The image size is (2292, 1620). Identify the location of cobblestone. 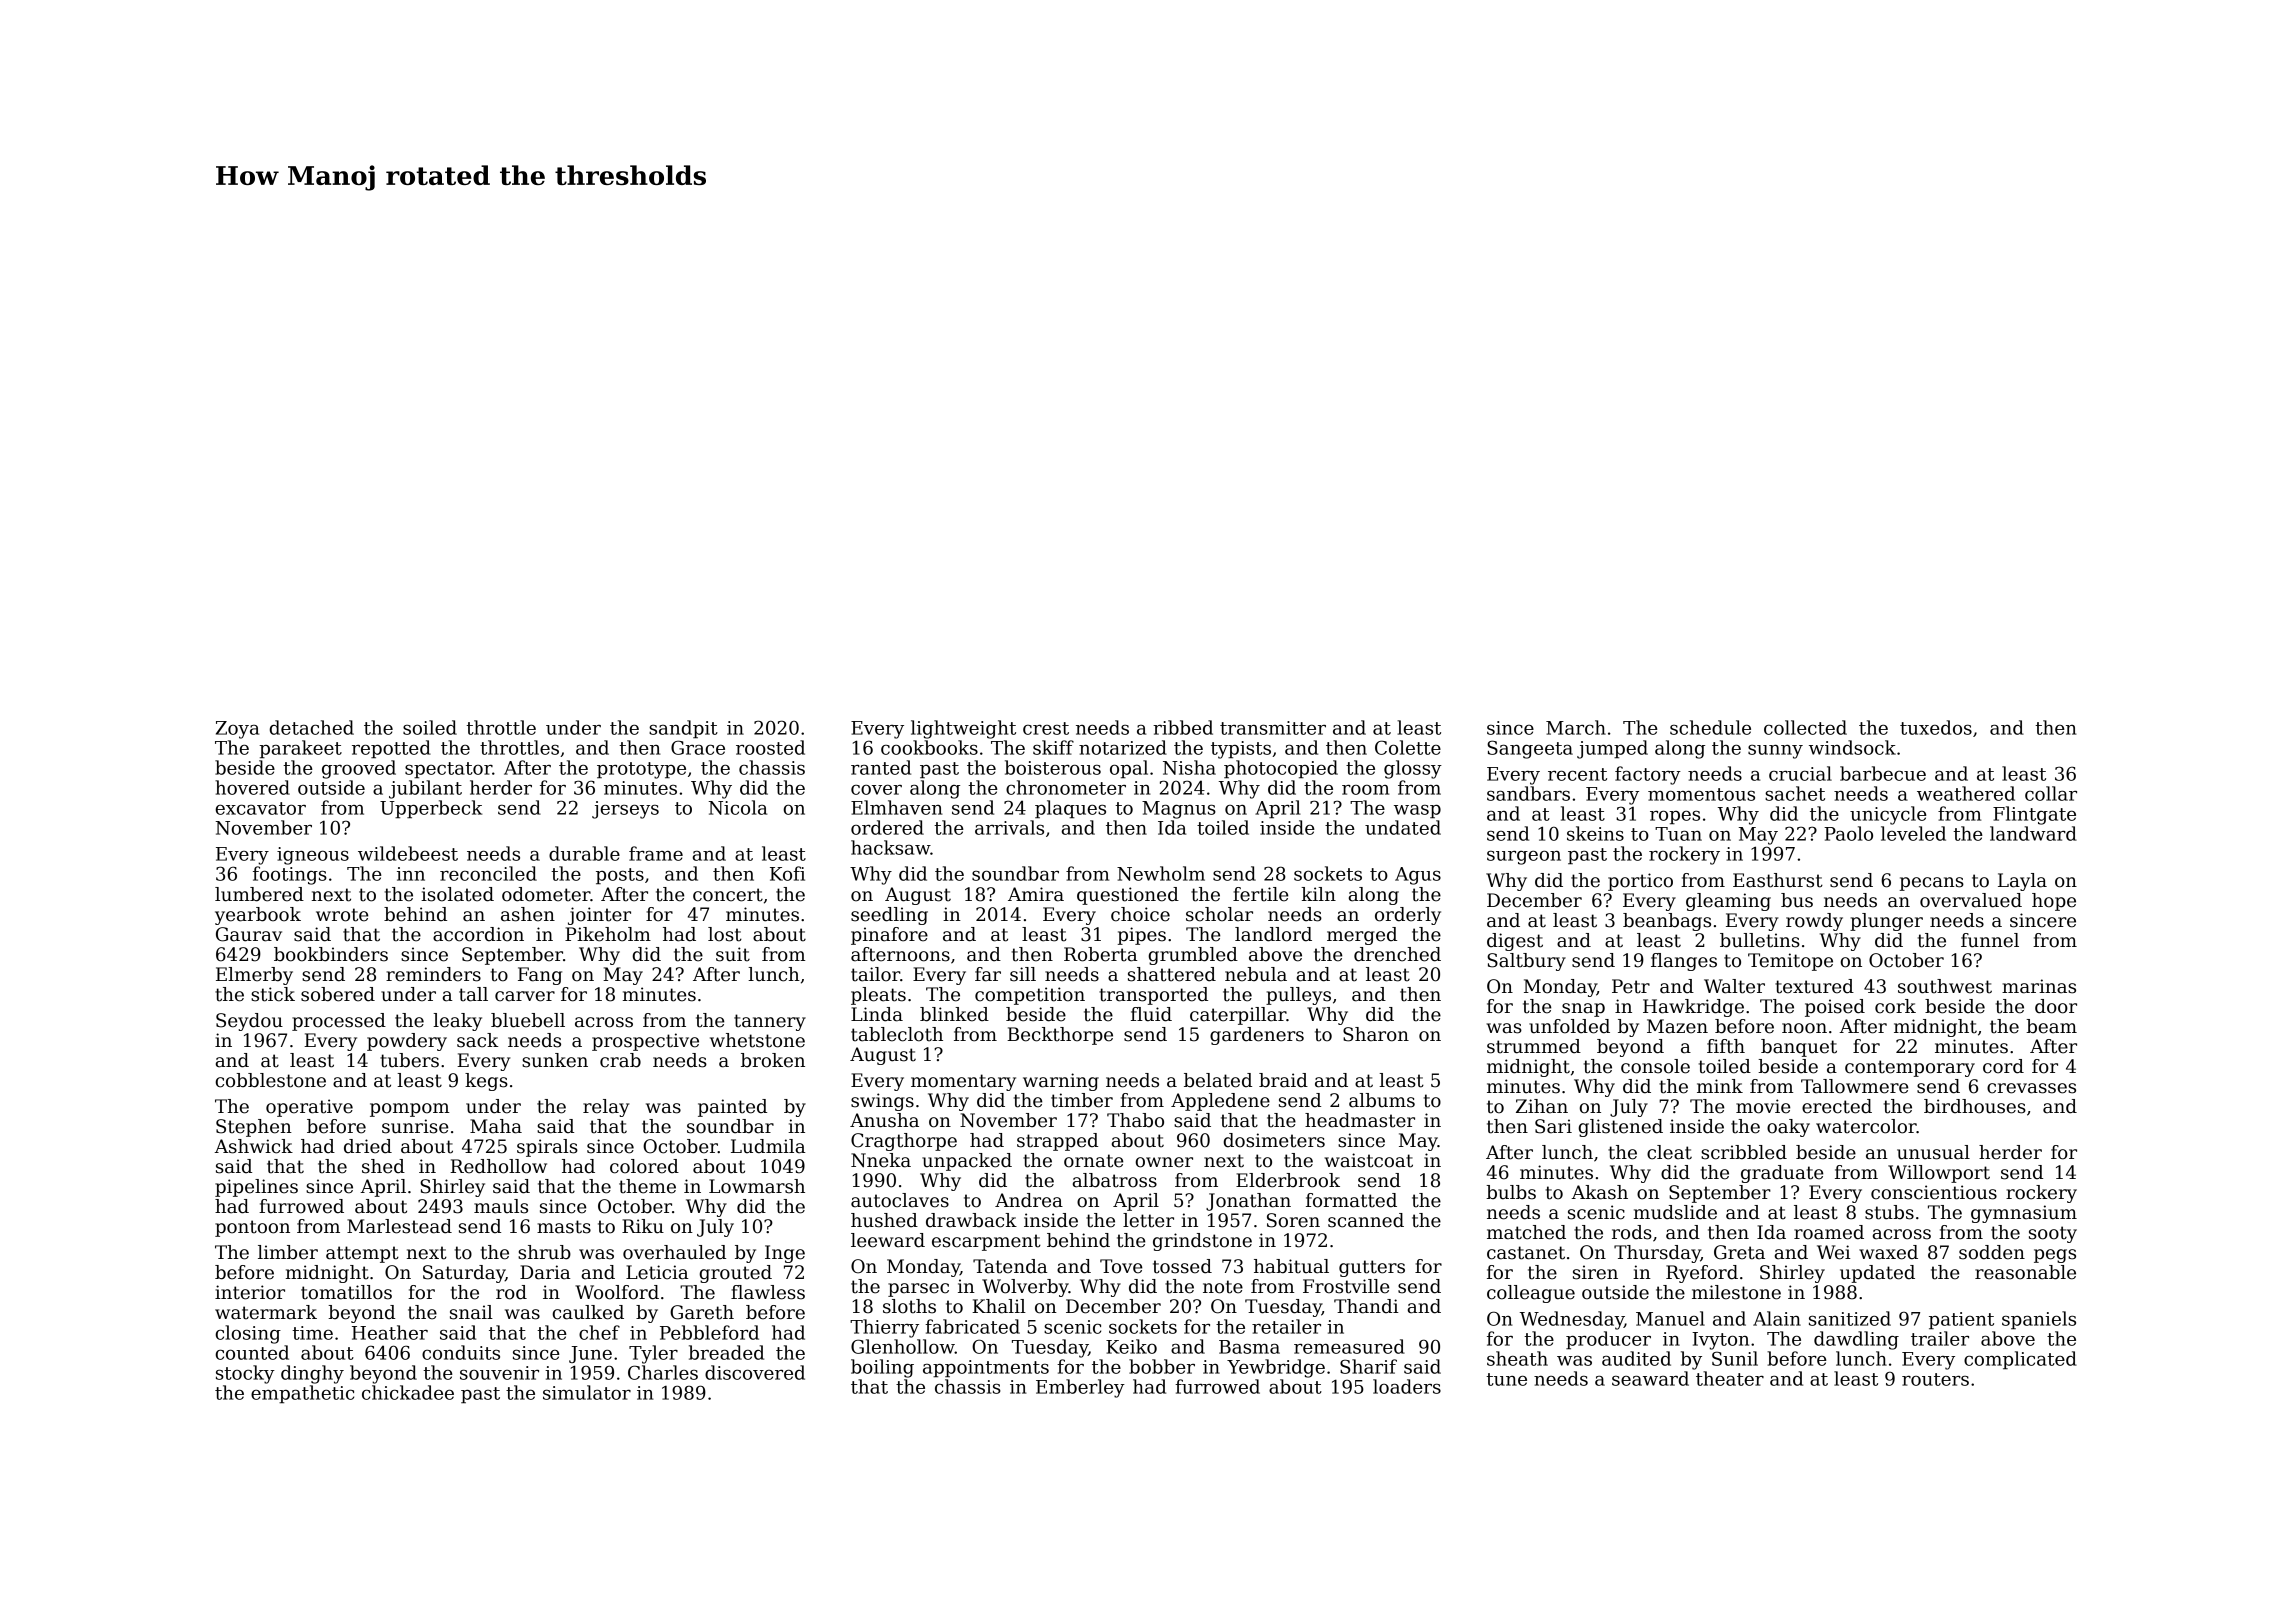
(270, 1080).
